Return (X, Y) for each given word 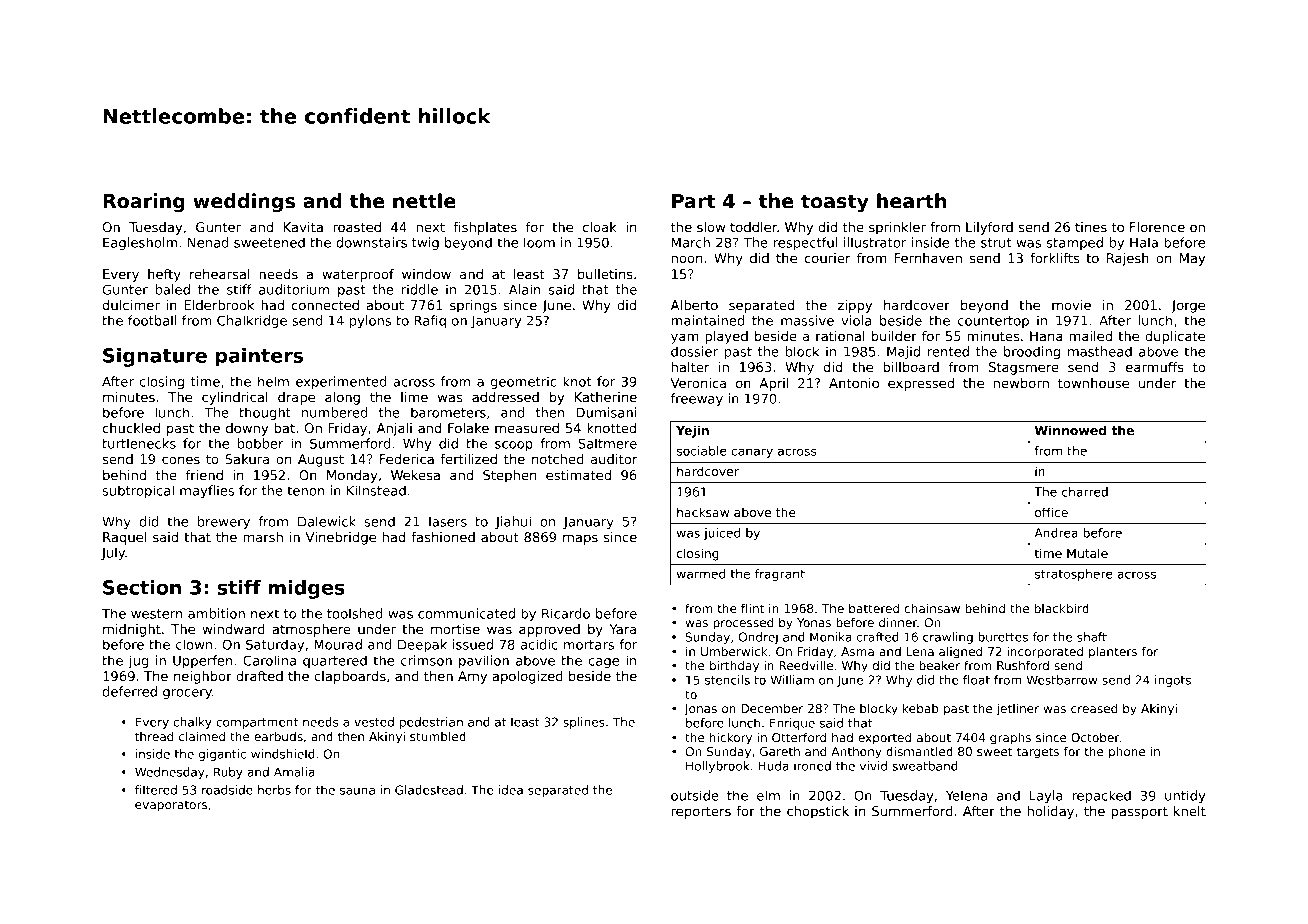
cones (181, 460)
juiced (722, 534)
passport (1139, 812)
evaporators (171, 806)
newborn (1021, 383)
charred (1085, 492)
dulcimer (131, 305)
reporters (701, 812)
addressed (505, 397)
